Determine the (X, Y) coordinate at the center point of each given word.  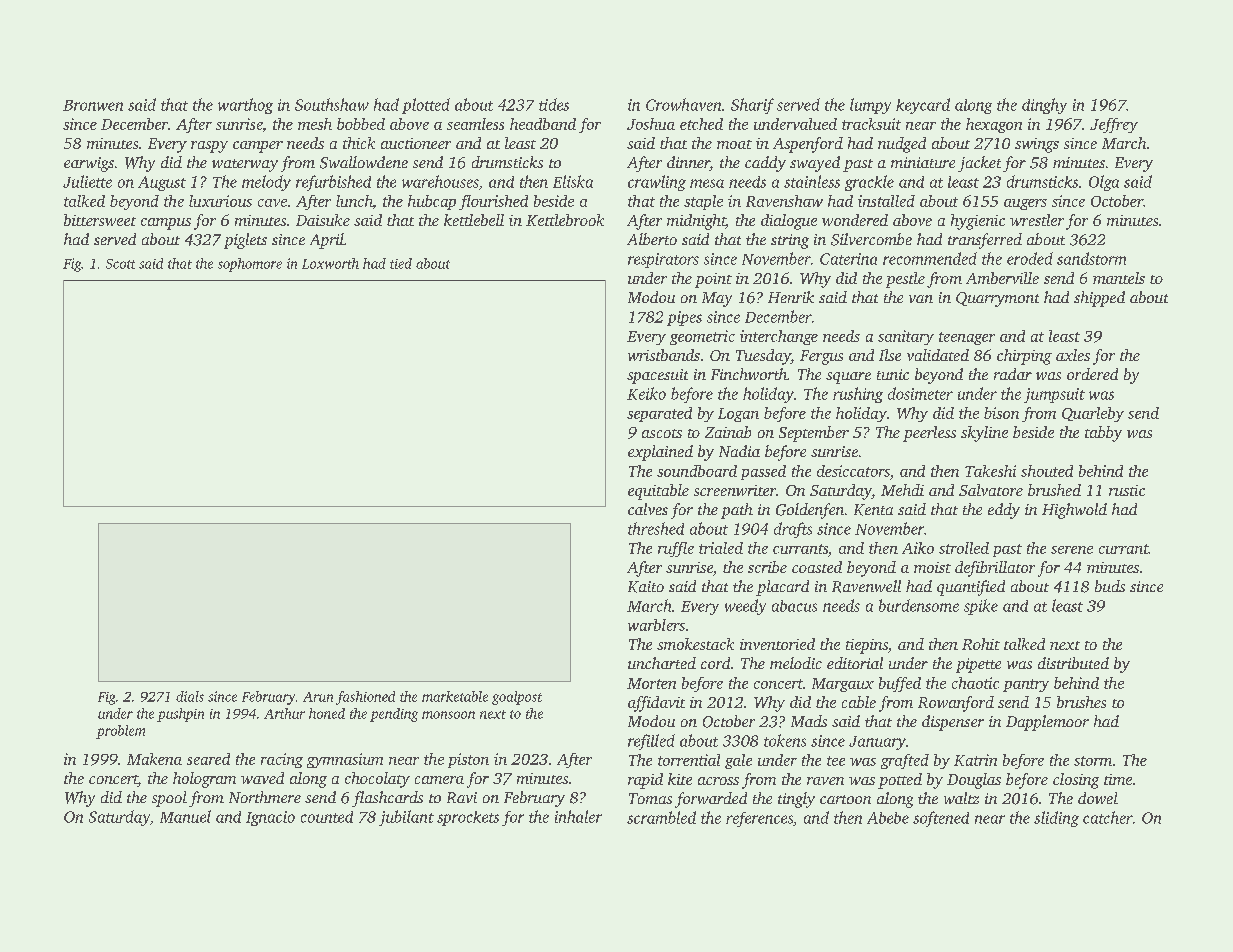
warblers (656, 625)
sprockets (468, 818)
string (790, 241)
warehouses (440, 181)
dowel (1098, 798)
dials (190, 696)
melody (266, 183)
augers (1025, 204)
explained (660, 453)
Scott (120, 264)
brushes (1081, 702)
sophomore (250, 265)
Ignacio (270, 818)
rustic (1127, 490)
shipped (1099, 299)
